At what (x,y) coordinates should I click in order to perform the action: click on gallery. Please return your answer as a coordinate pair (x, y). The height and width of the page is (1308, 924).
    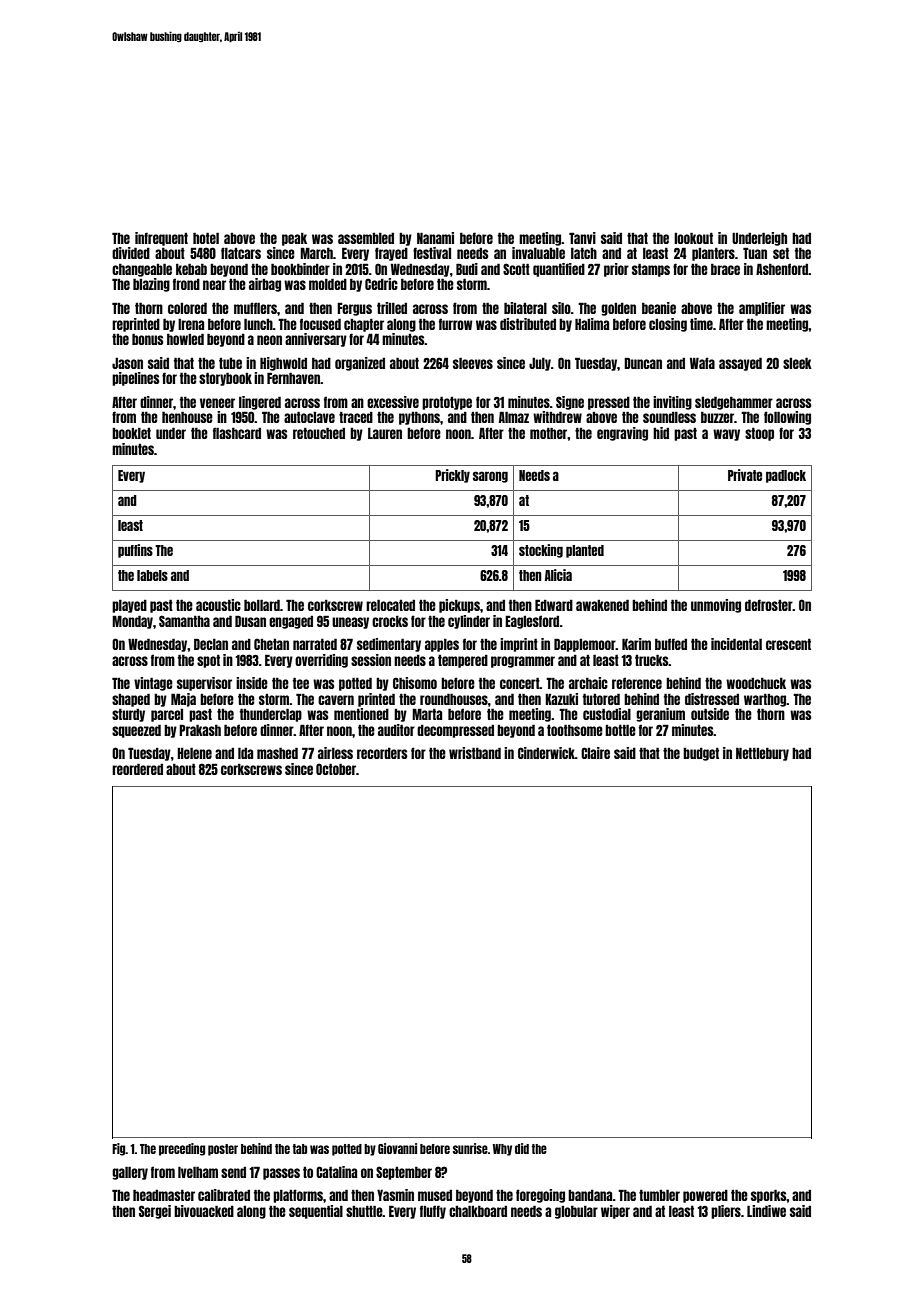
    Looking at the image, I should click on (130, 1173).
